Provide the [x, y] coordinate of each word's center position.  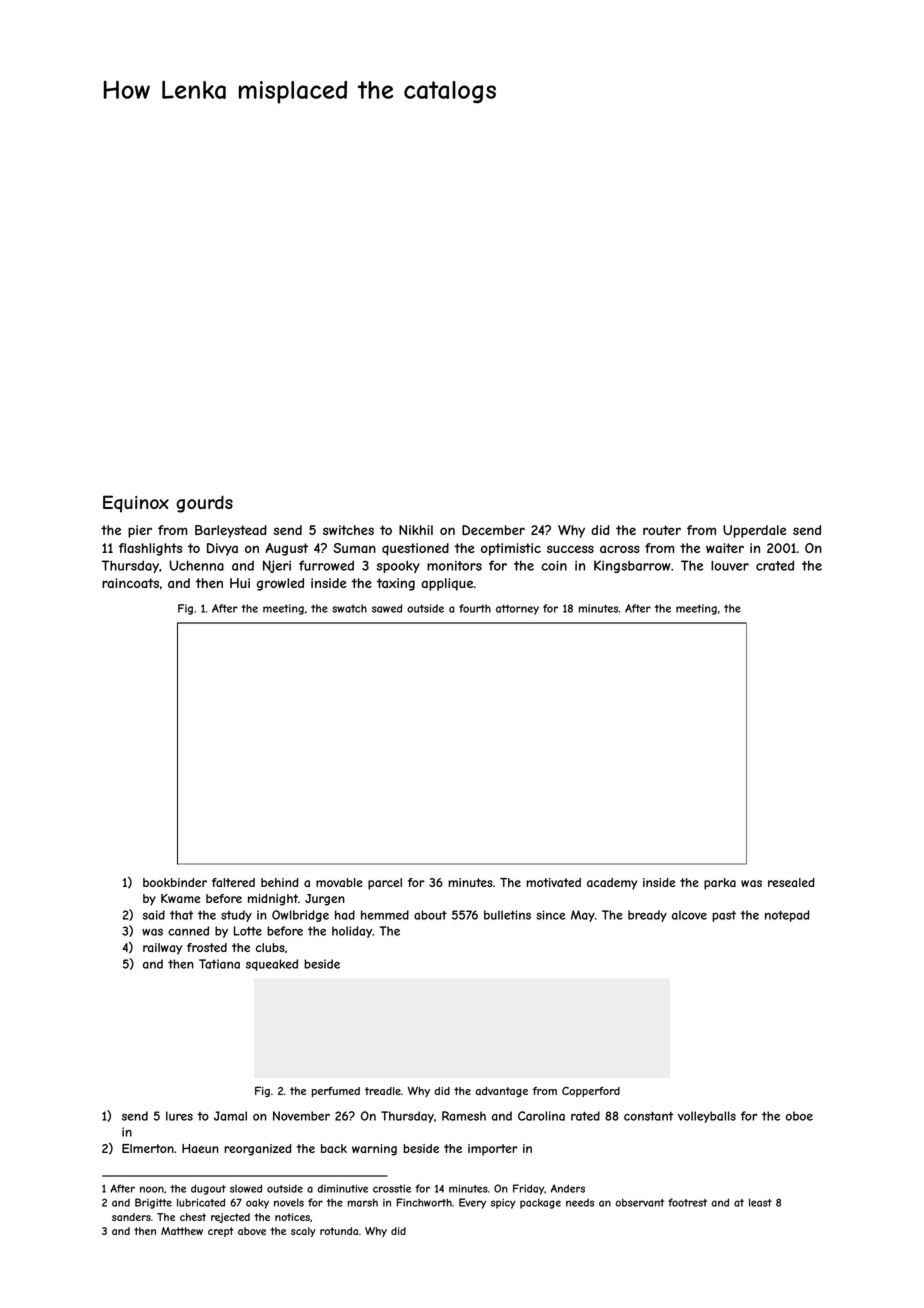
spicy [503, 1204]
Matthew [182, 1231]
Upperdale [755, 531]
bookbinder [175, 882]
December [493, 530]
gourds [204, 504]
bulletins [507, 915]
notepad [787, 916]
